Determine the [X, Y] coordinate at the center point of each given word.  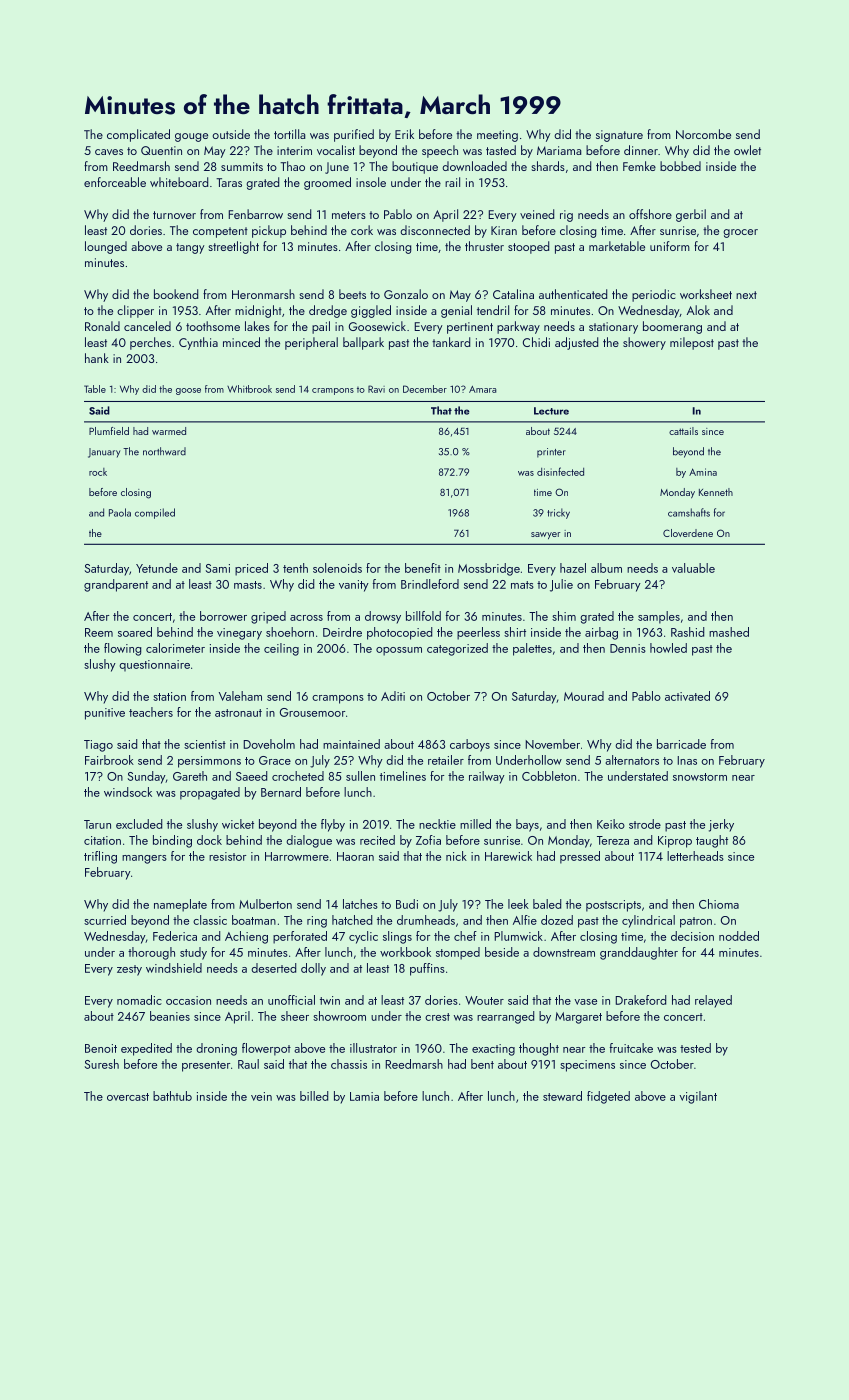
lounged [106, 247]
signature [619, 136]
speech [440, 151]
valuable [693, 568]
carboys [470, 745]
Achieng [246, 937]
